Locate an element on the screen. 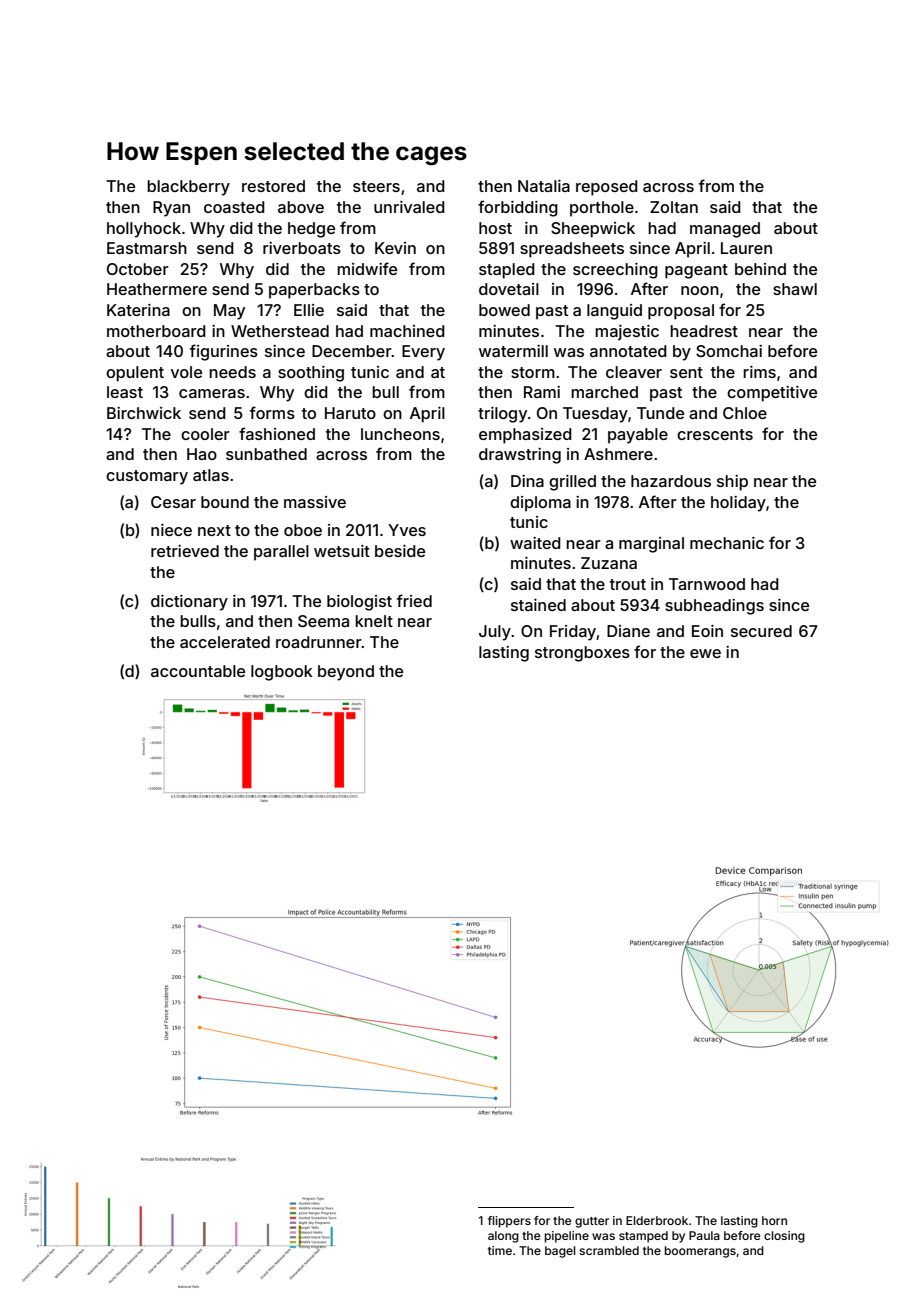 Image resolution: width=924 pixels, height=1314 pixels. Eoin is located at coordinates (707, 631).
